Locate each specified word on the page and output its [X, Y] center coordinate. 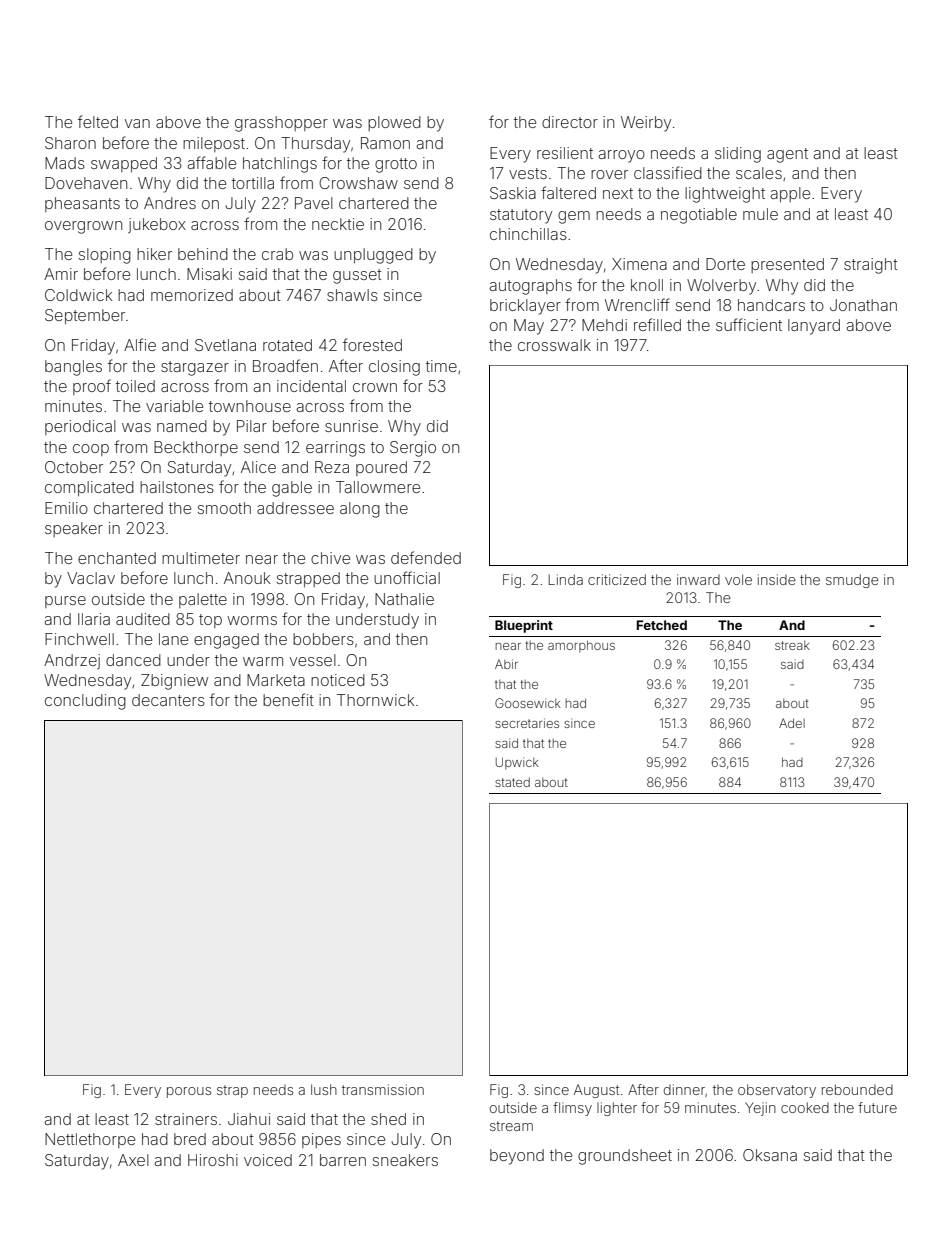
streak [792, 645]
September [85, 316]
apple [790, 194]
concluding [85, 702]
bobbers [323, 639]
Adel [792, 723]
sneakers [405, 1160]
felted [98, 121]
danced [133, 660]
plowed [394, 123]
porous [189, 1092]
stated [512, 782]
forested [372, 344]
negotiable [699, 216]
